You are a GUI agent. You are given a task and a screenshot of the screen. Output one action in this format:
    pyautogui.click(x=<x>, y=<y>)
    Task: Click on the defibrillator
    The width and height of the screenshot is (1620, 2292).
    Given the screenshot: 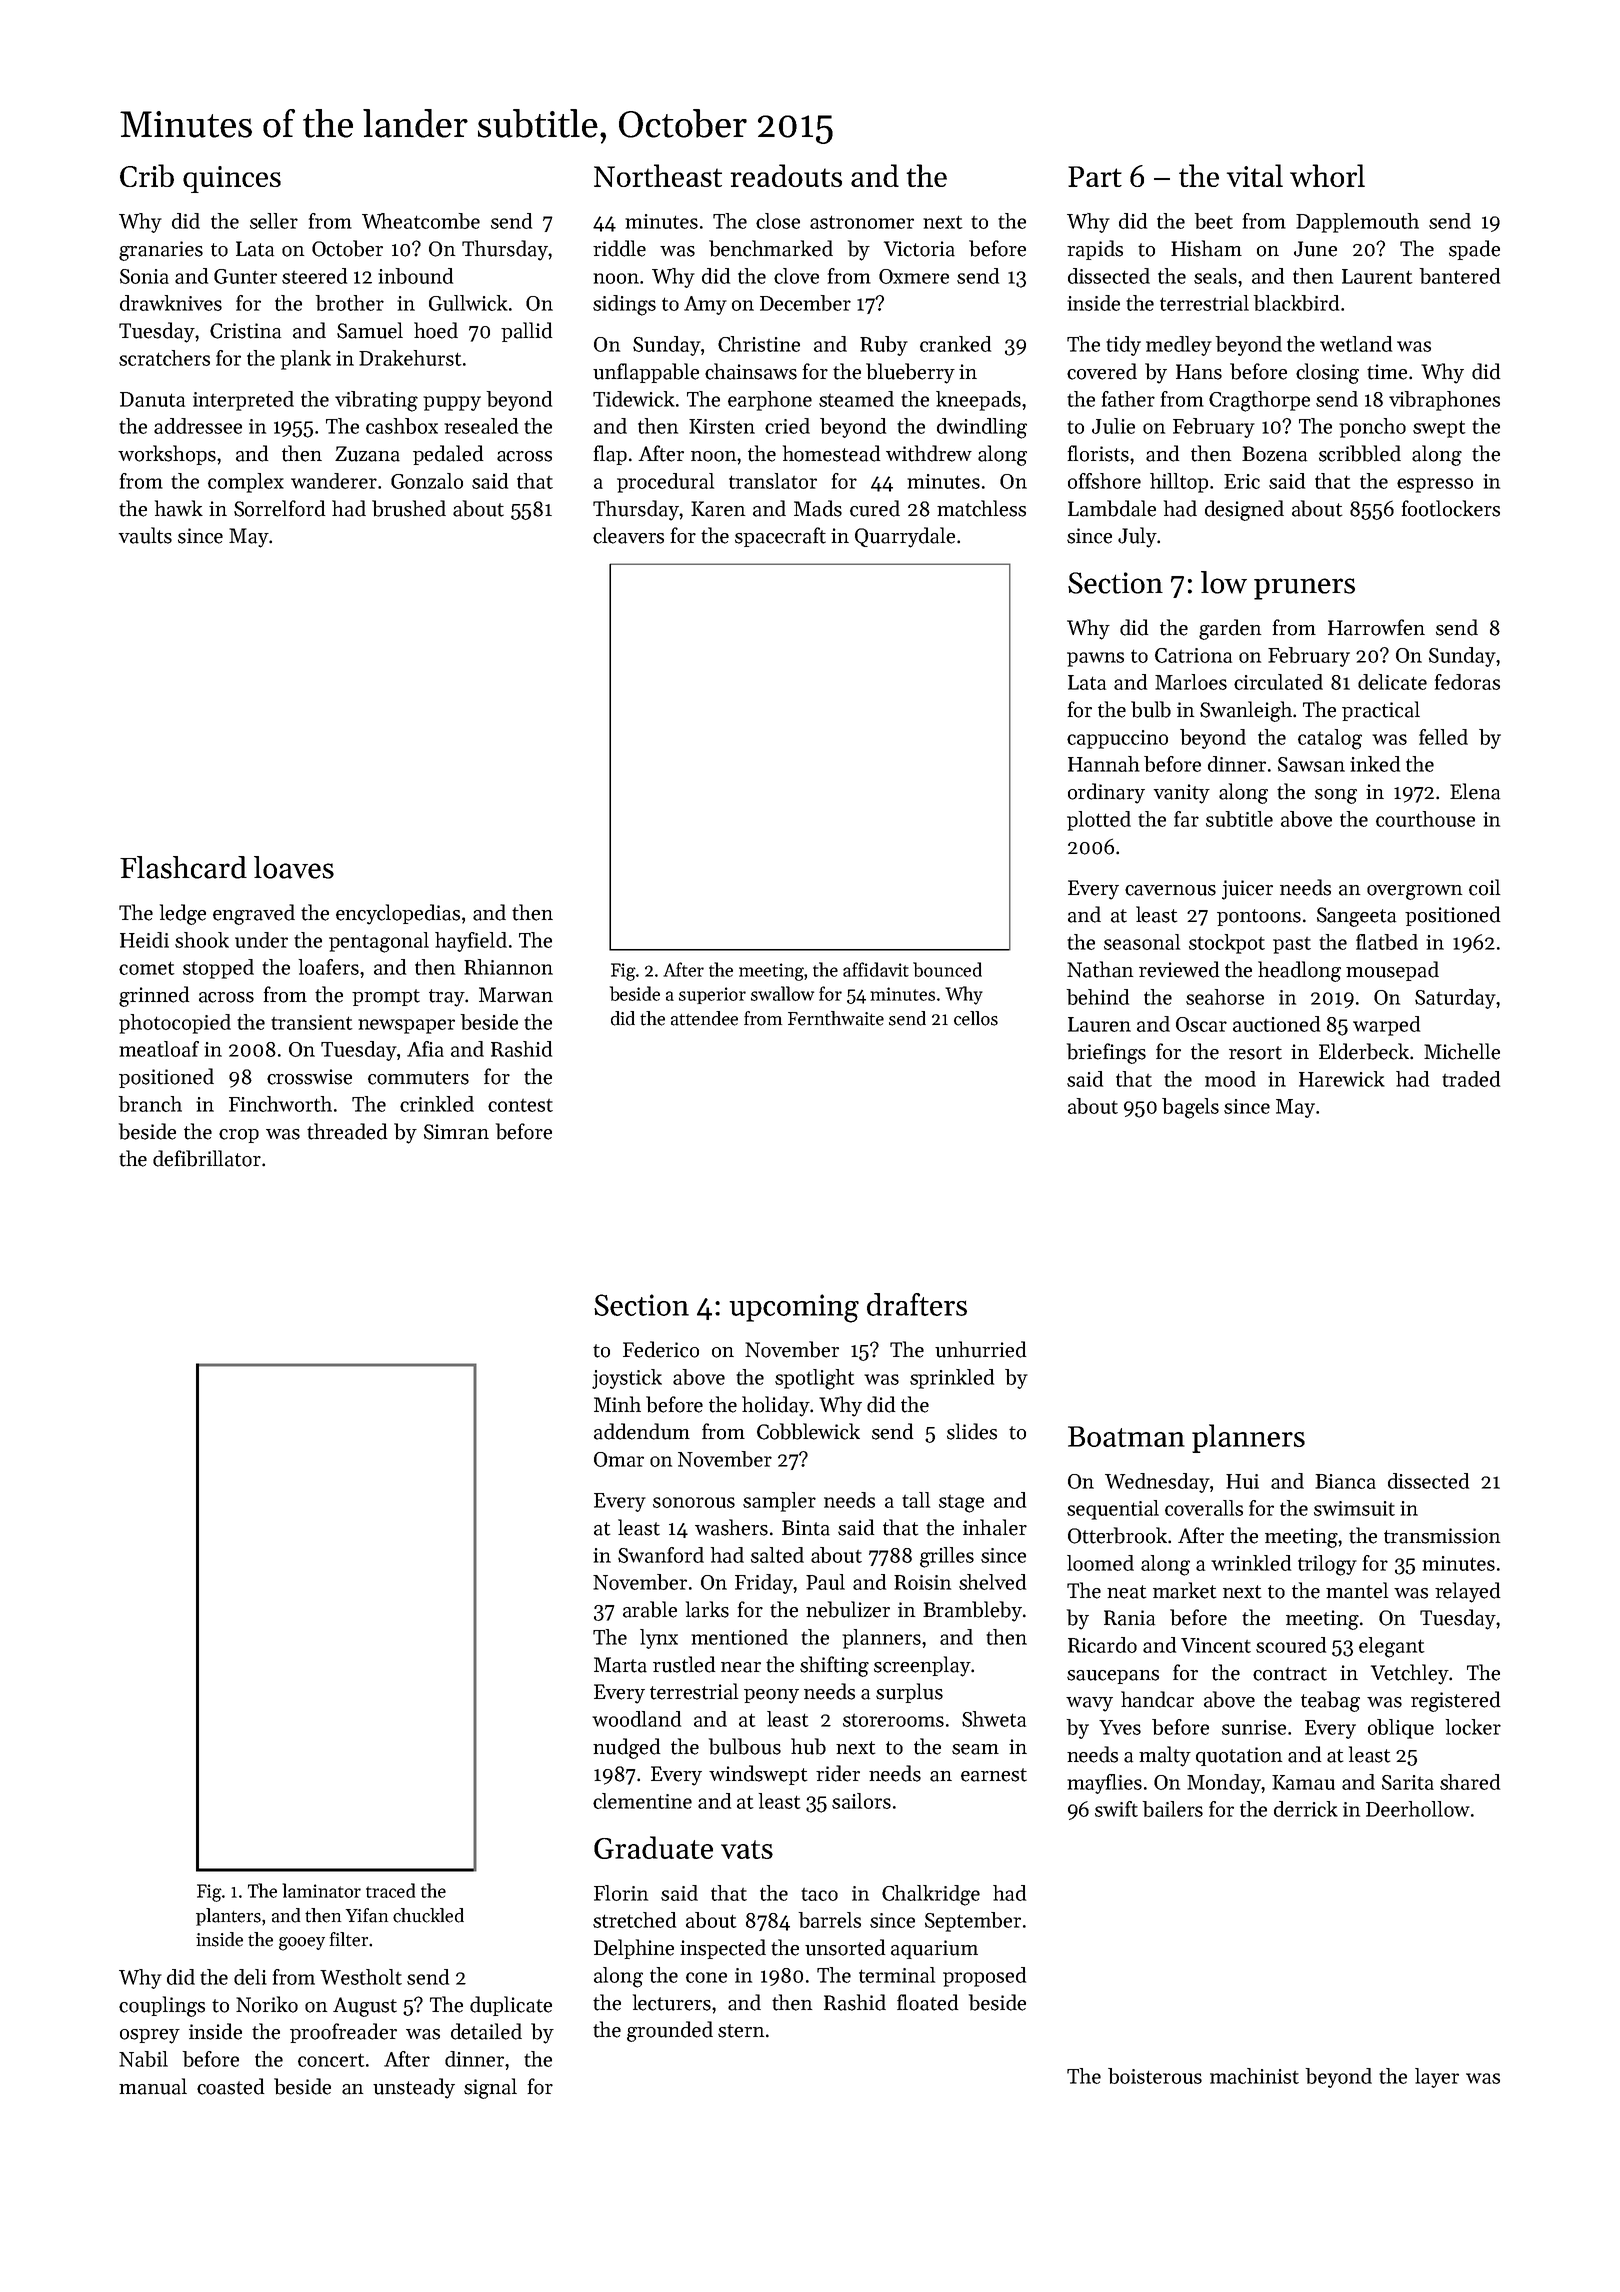 What is the action you would take?
    pyautogui.click(x=207, y=1158)
